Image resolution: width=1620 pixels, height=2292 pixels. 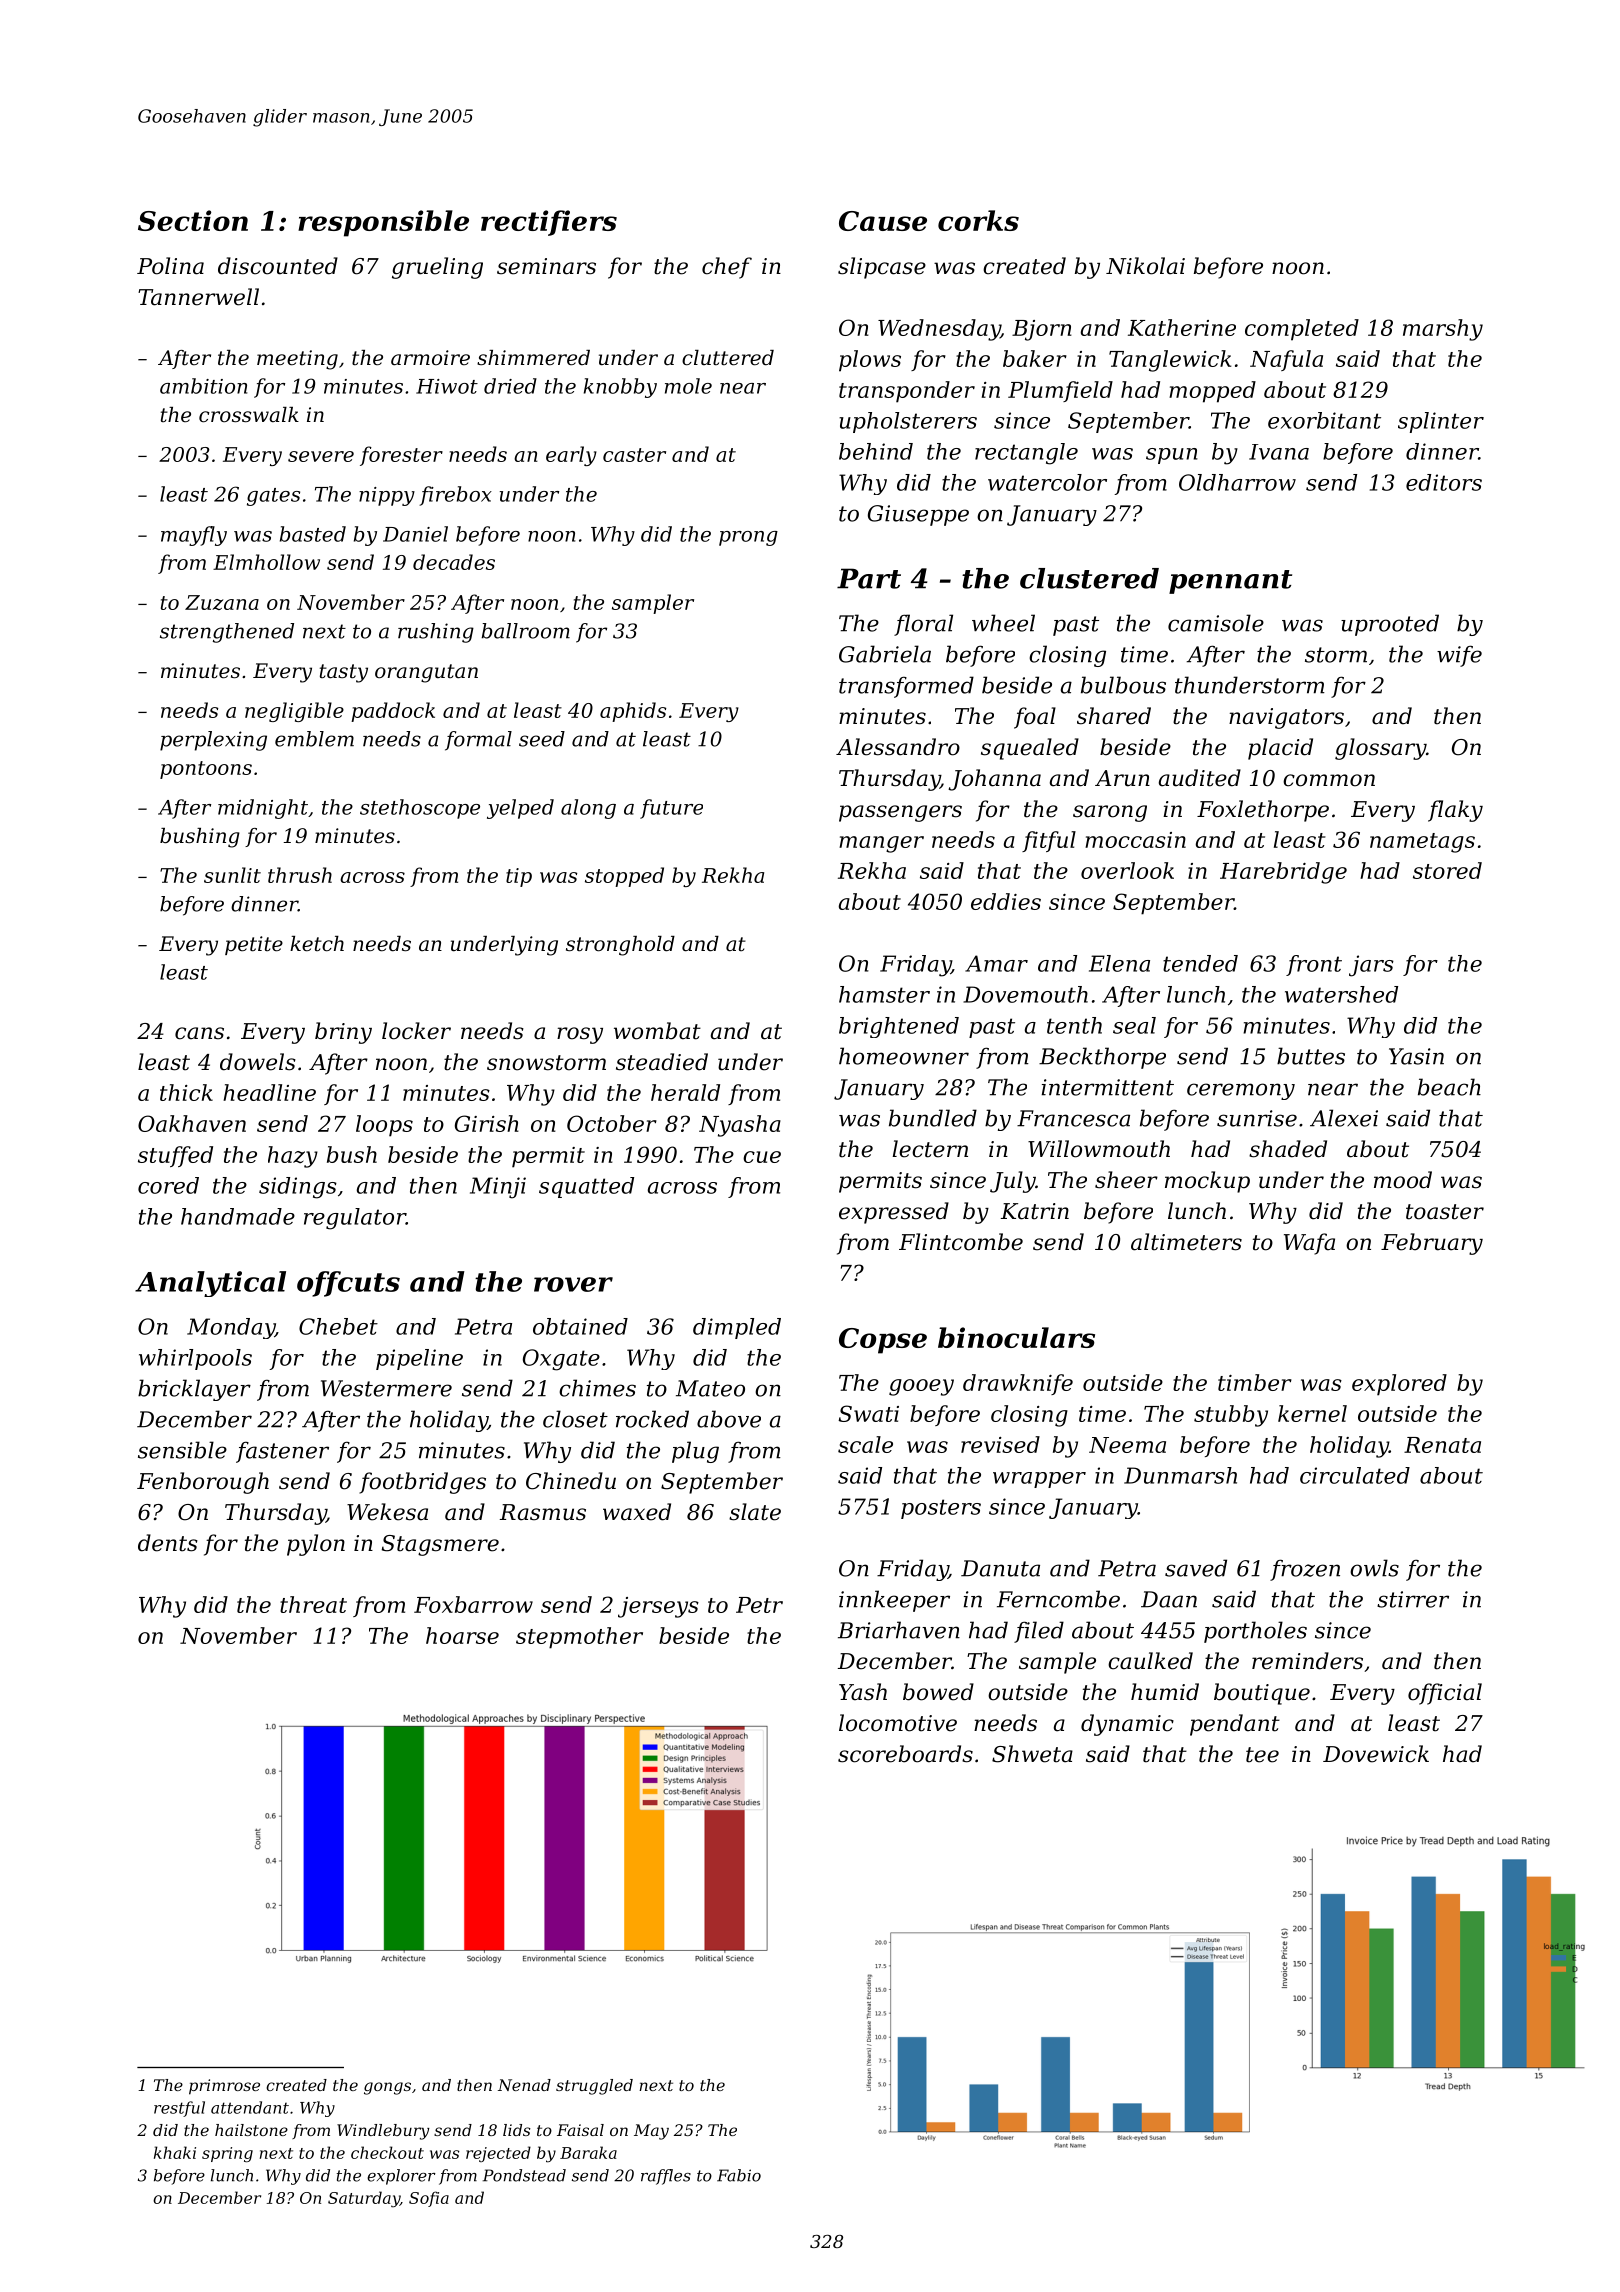 What do you see at coordinates (671, 809) in the image?
I see `future` at bounding box center [671, 809].
